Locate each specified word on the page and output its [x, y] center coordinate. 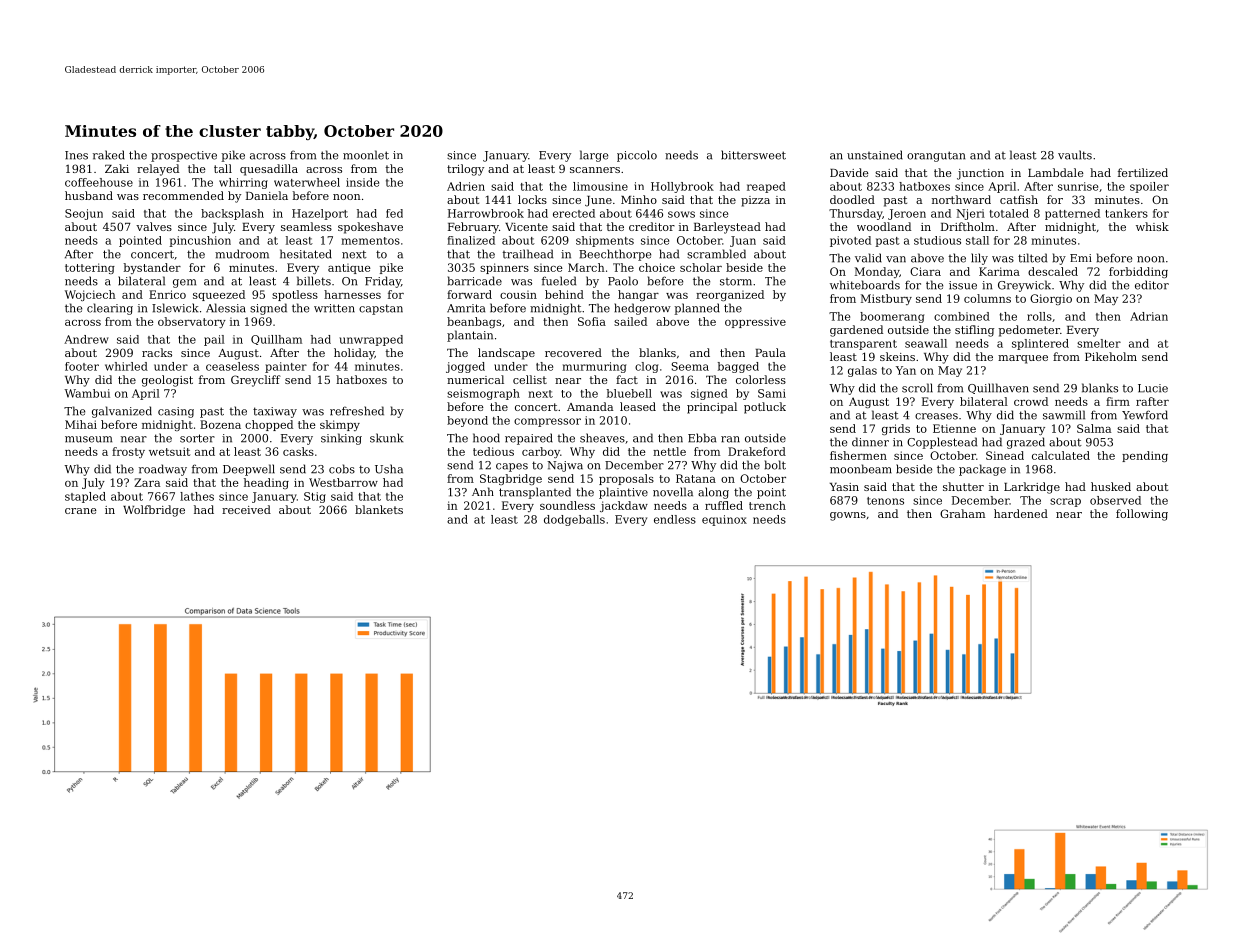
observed [1115, 500]
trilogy [465, 170]
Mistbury [886, 299]
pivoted [850, 241]
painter [286, 367]
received [246, 509]
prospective [184, 156]
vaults [1075, 155]
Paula [770, 352]
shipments [605, 241]
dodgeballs [574, 520]
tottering [90, 268]
